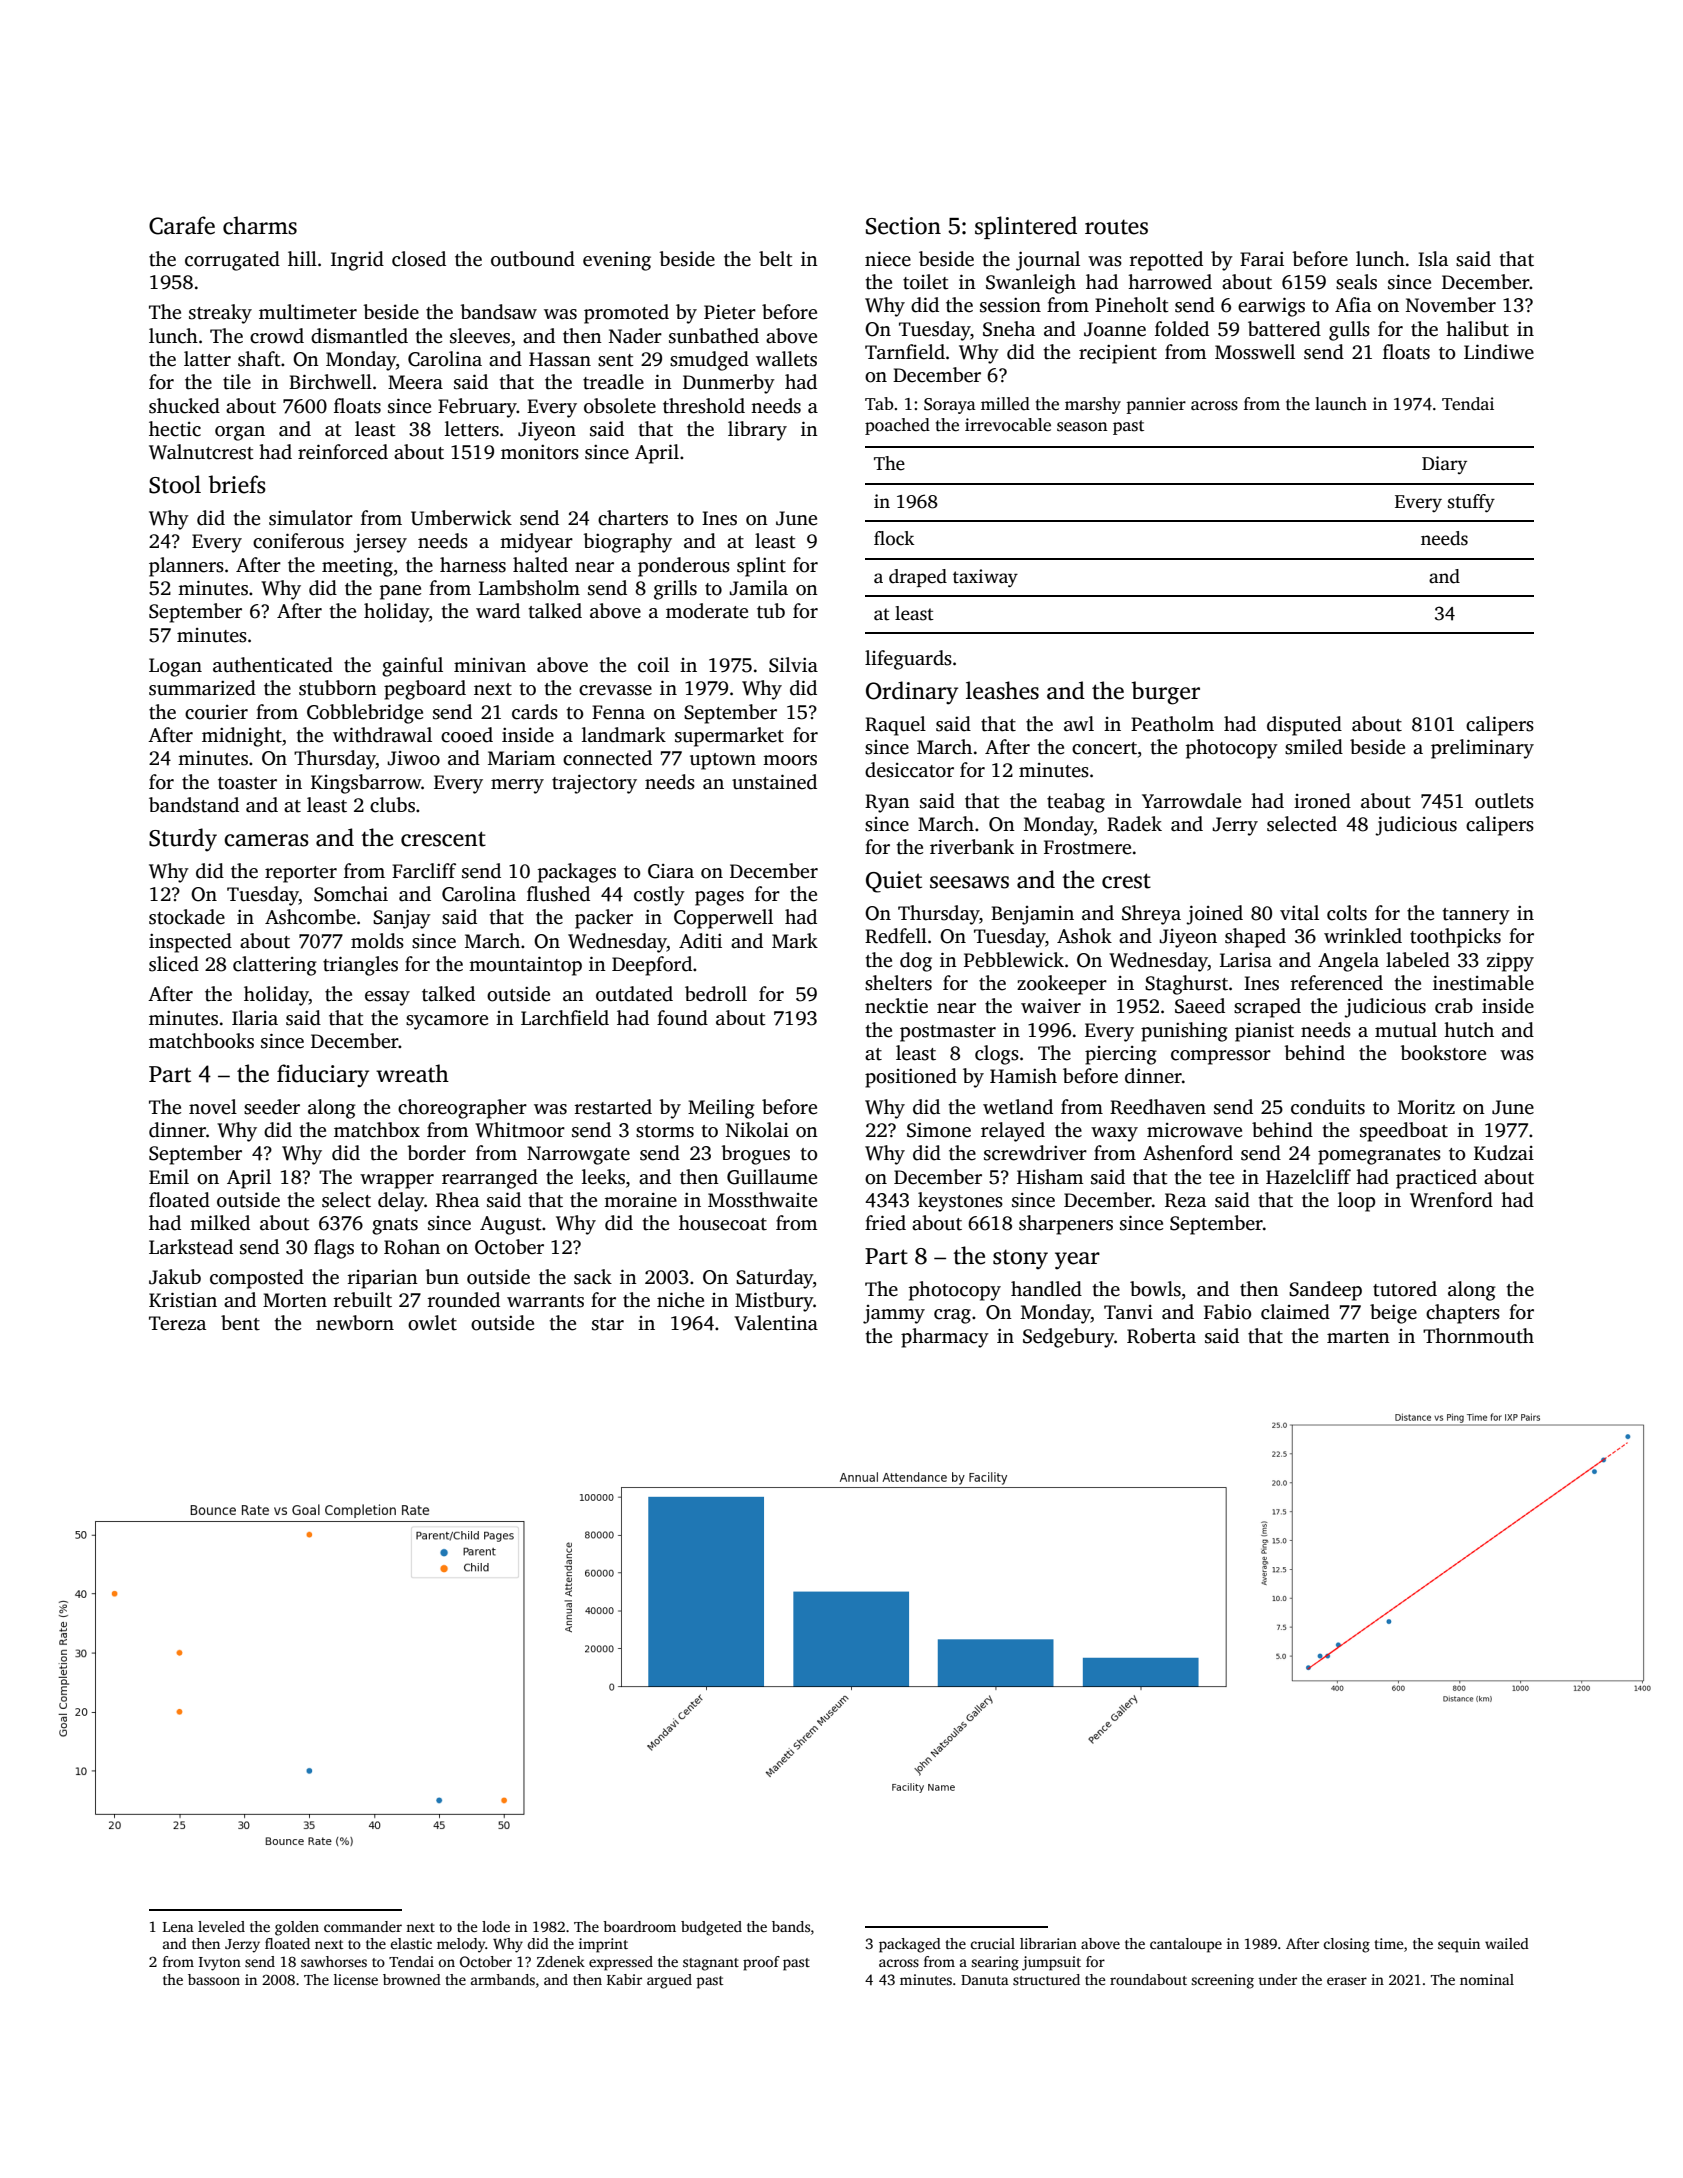  What do you see at coordinates (1471, 503) in the page?
I see `stuffy` at bounding box center [1471, 503].
